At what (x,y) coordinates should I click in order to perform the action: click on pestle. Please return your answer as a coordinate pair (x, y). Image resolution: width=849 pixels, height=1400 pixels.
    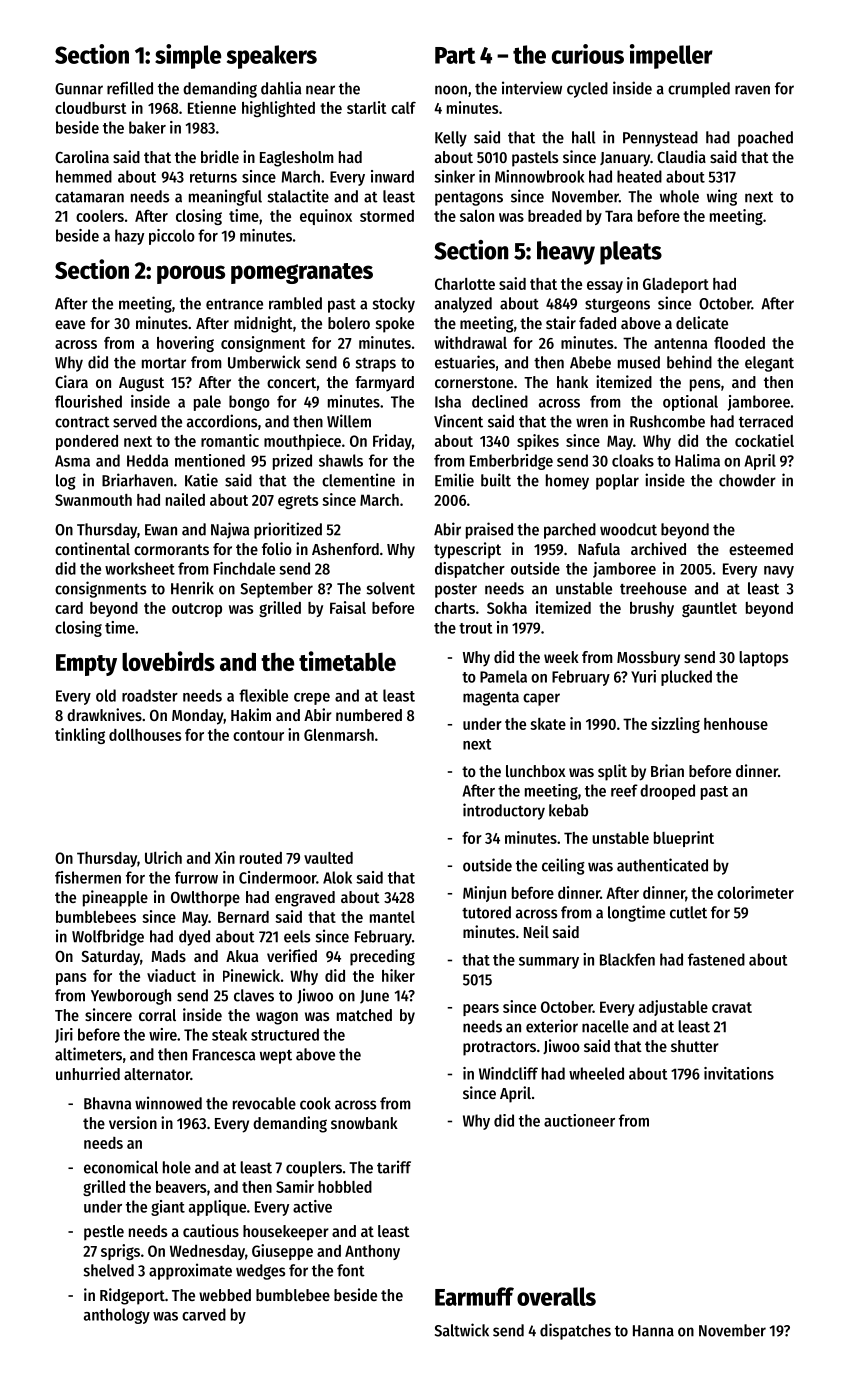
    Looking at the image, I should click on (104, 1233).
